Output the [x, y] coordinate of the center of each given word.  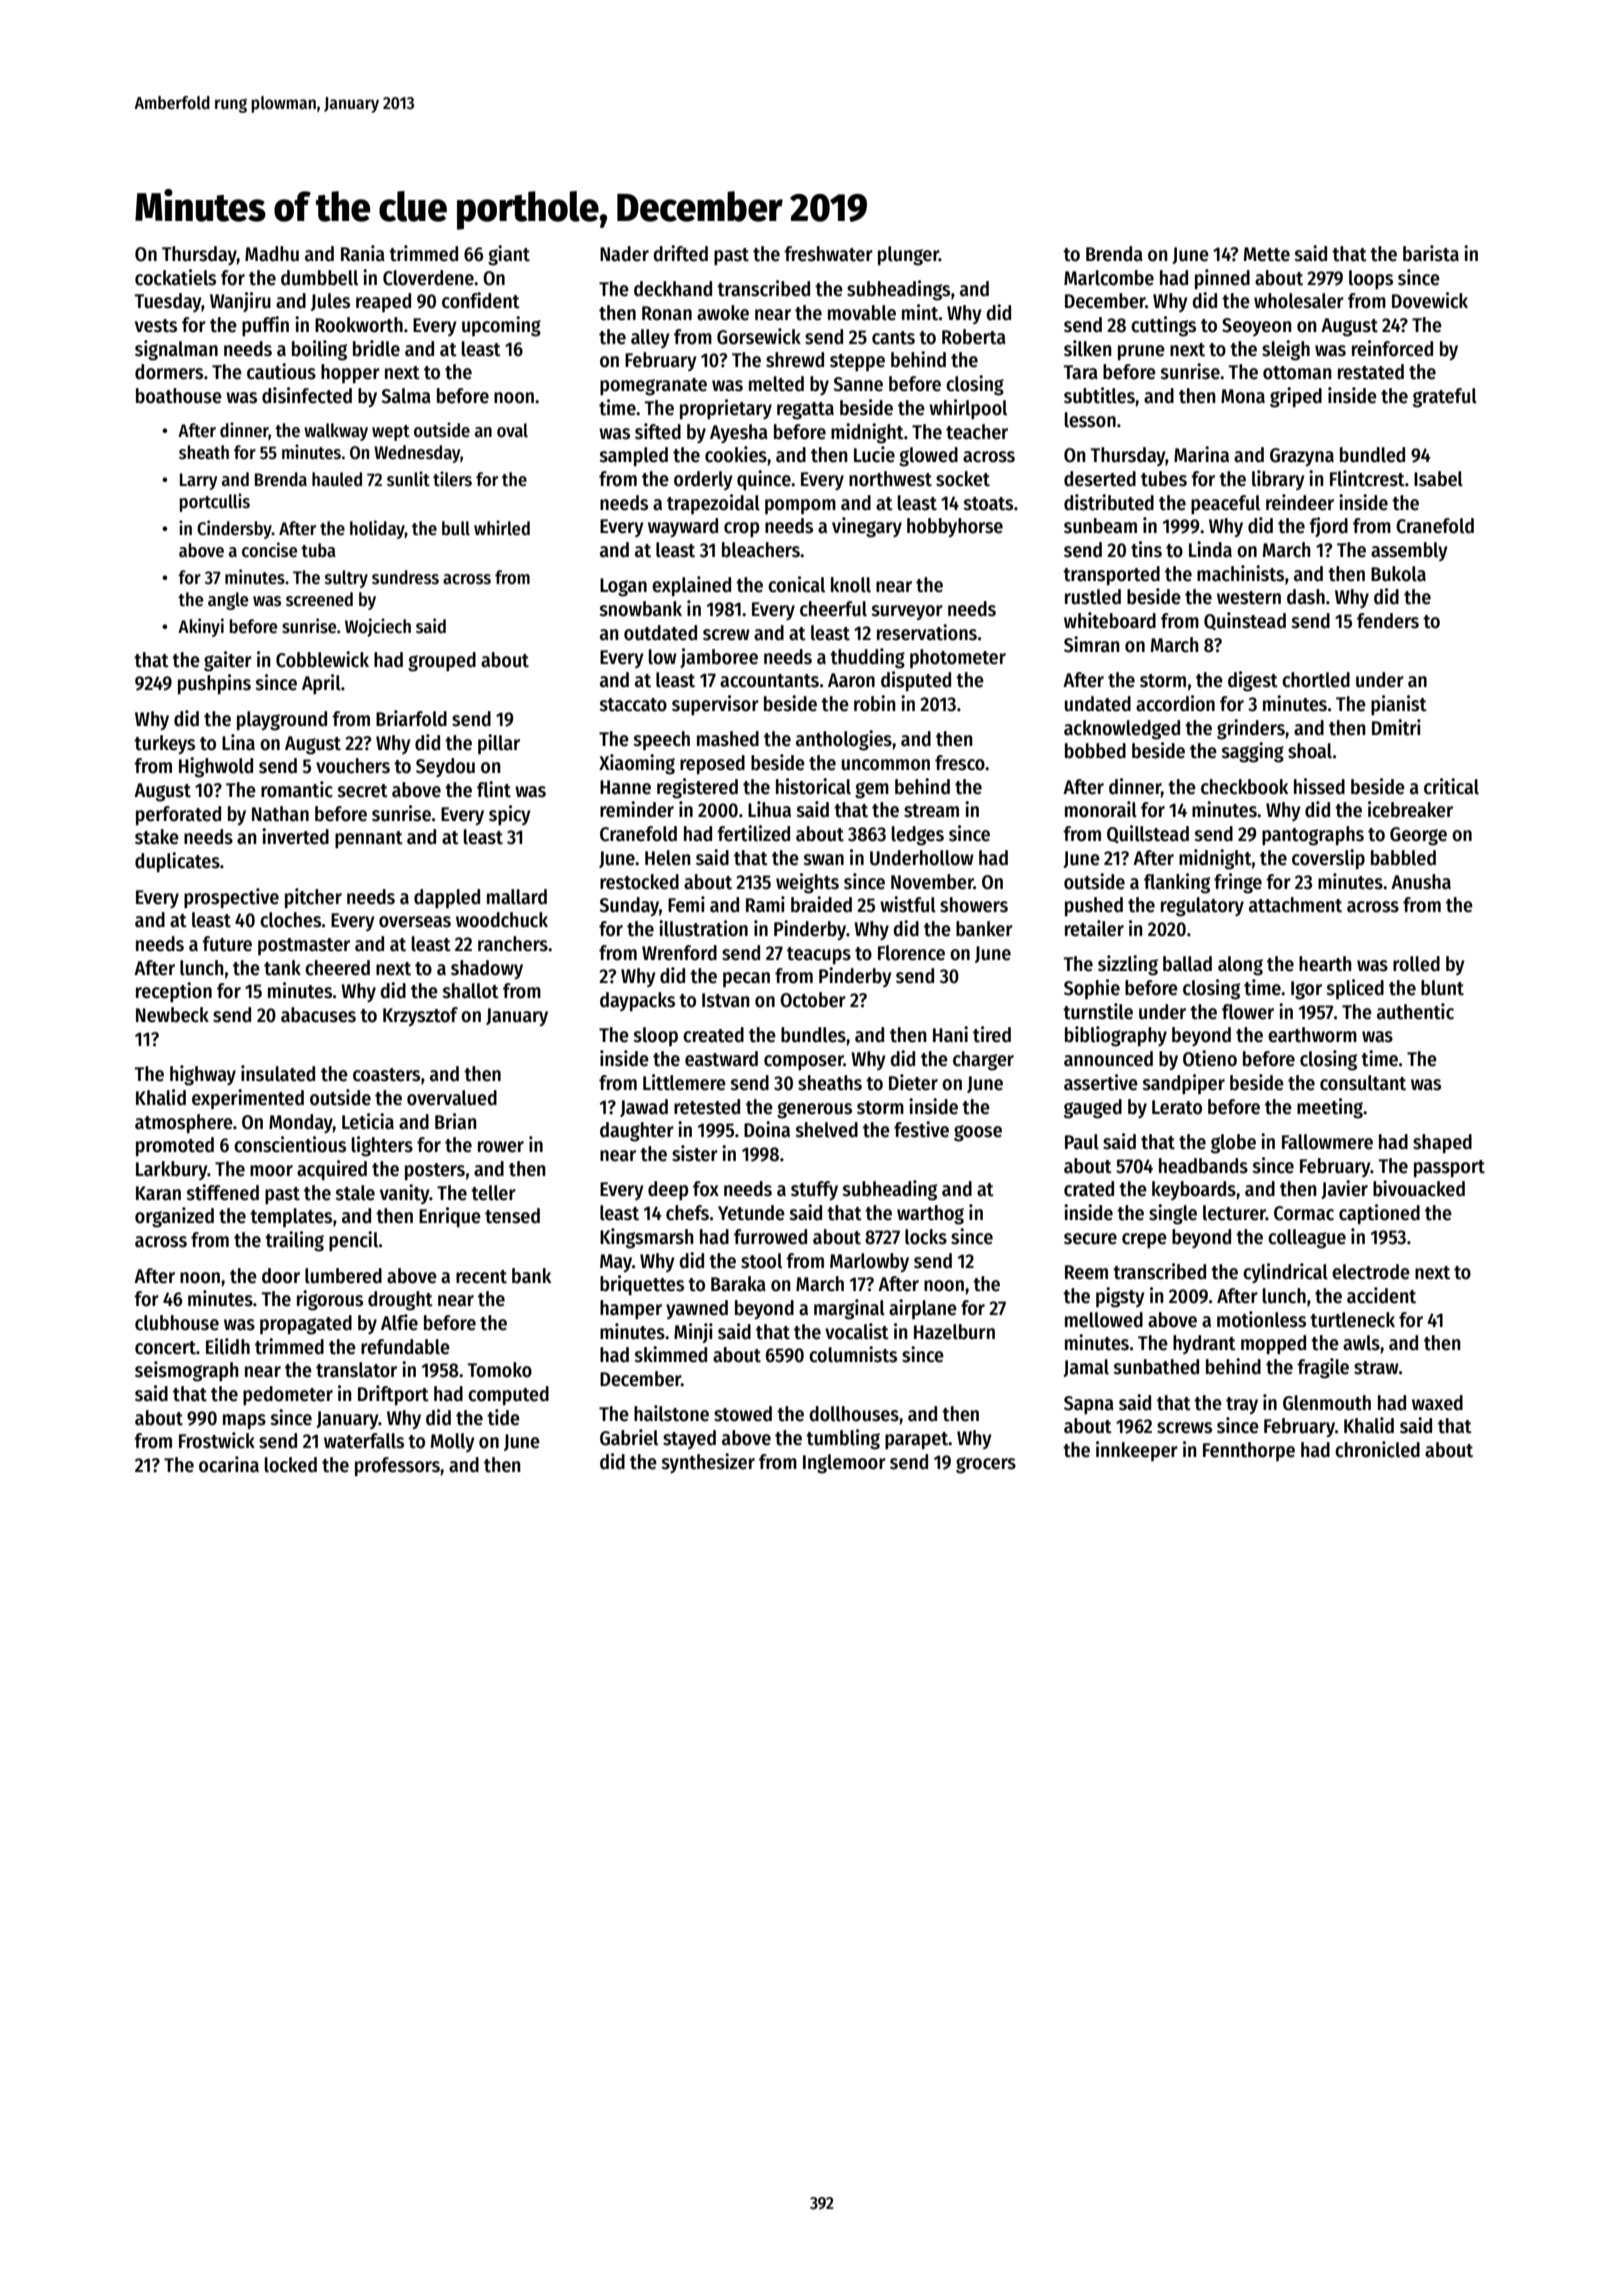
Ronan [667, 313]
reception [174, 992]
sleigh [1286, 350]
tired [992, 1034]
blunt [1442, 988]
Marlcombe [1109, 278]
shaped [1442, 1144]
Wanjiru [240, 302]
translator [356, 1370]
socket [963, 479]
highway [203, 1075]
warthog [930, 1215]
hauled [337, 479]
